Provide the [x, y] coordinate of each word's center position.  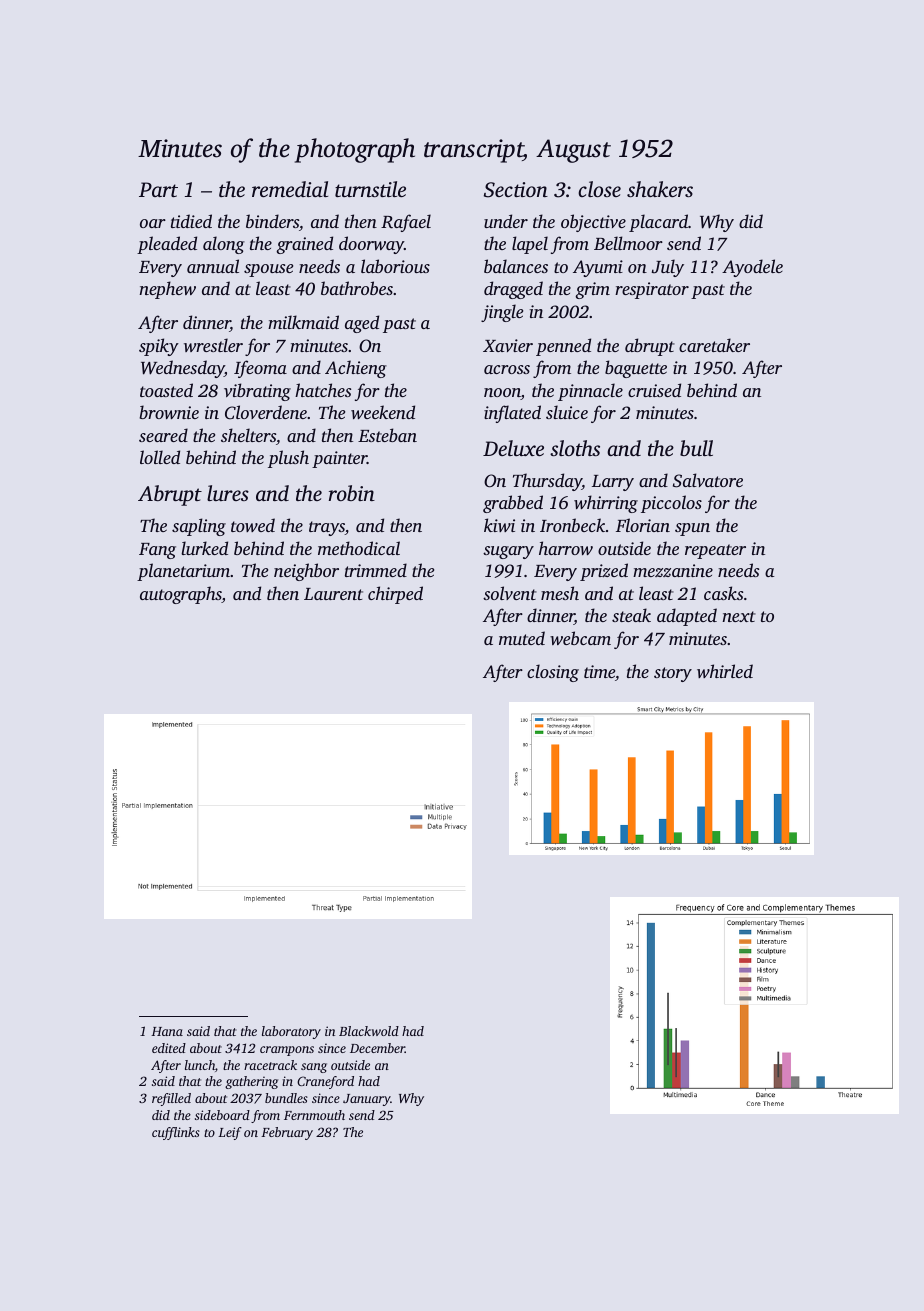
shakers [660, 189]
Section [516, 190]
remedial [290, 189]
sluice [567, 412]
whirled [725, 671]
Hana [167, 1031]
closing [553, 673]
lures [228, 493]
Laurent [333, 594]
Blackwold [369, 1031]
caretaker [714, 345]
